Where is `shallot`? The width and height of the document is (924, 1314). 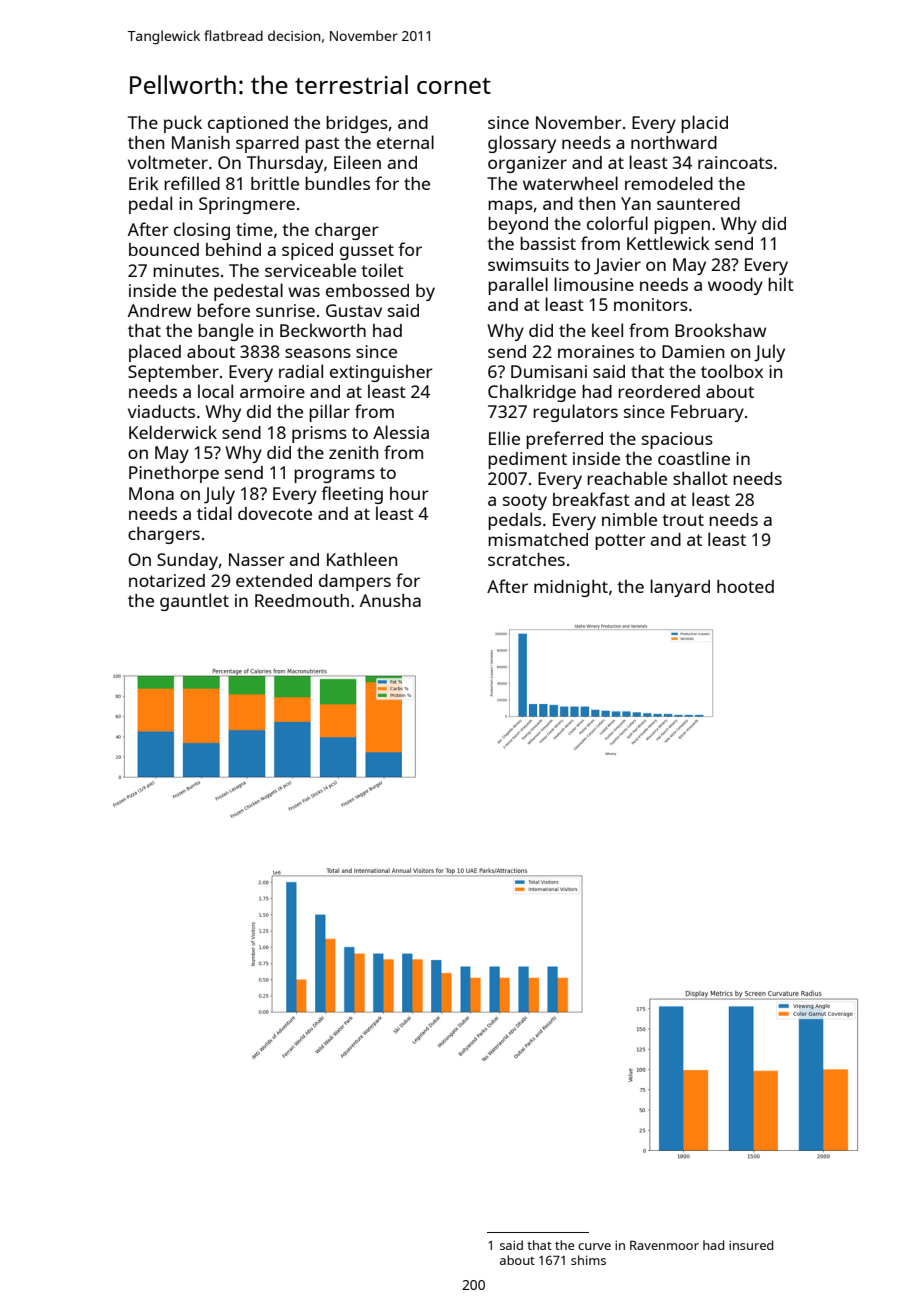 shallot is located at coordinates (700, 478).
